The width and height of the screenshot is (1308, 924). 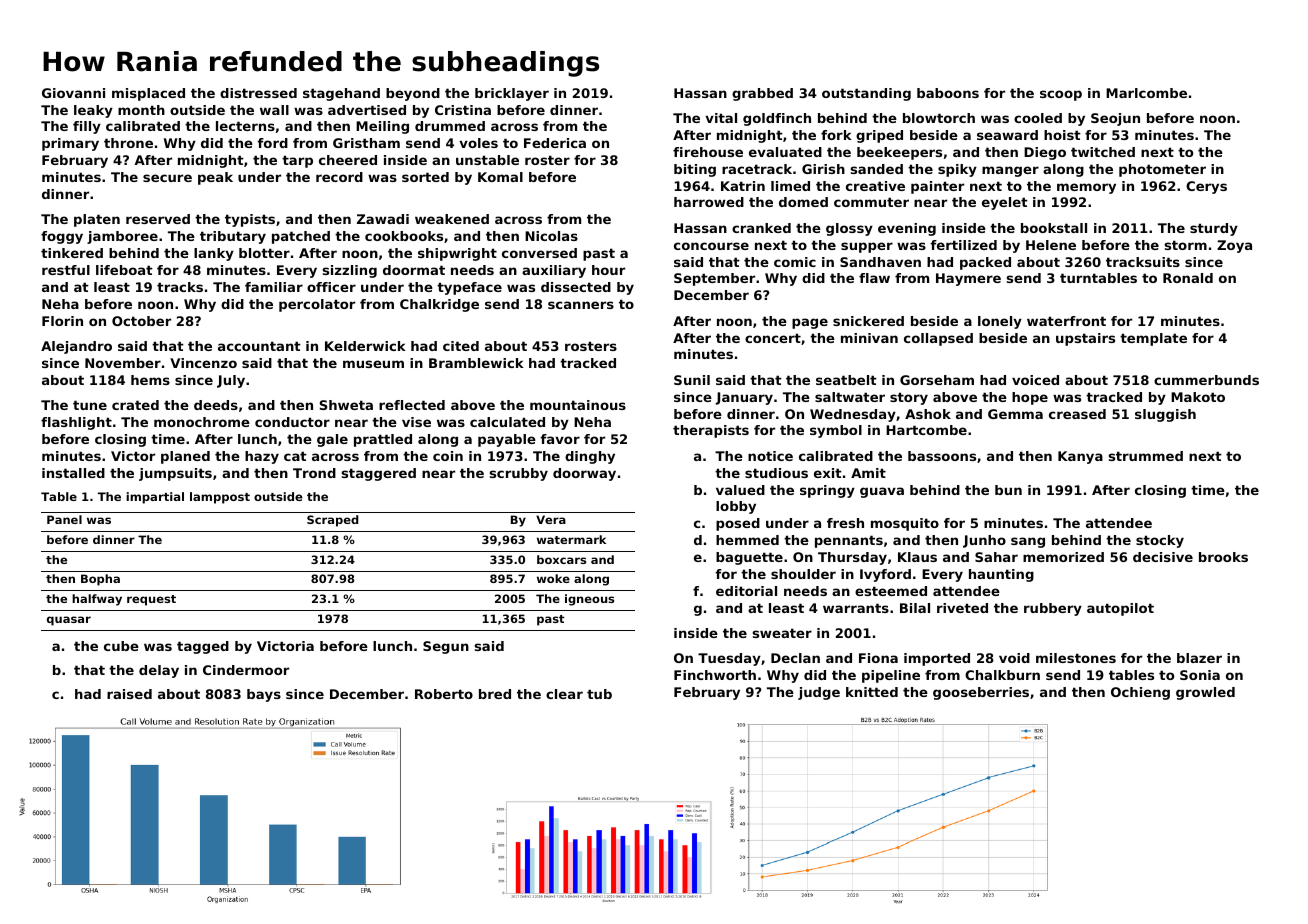 What do you see at coordinates (274, 110) in the screenshot?
I see `wall` at bounding box center [274, 110].
